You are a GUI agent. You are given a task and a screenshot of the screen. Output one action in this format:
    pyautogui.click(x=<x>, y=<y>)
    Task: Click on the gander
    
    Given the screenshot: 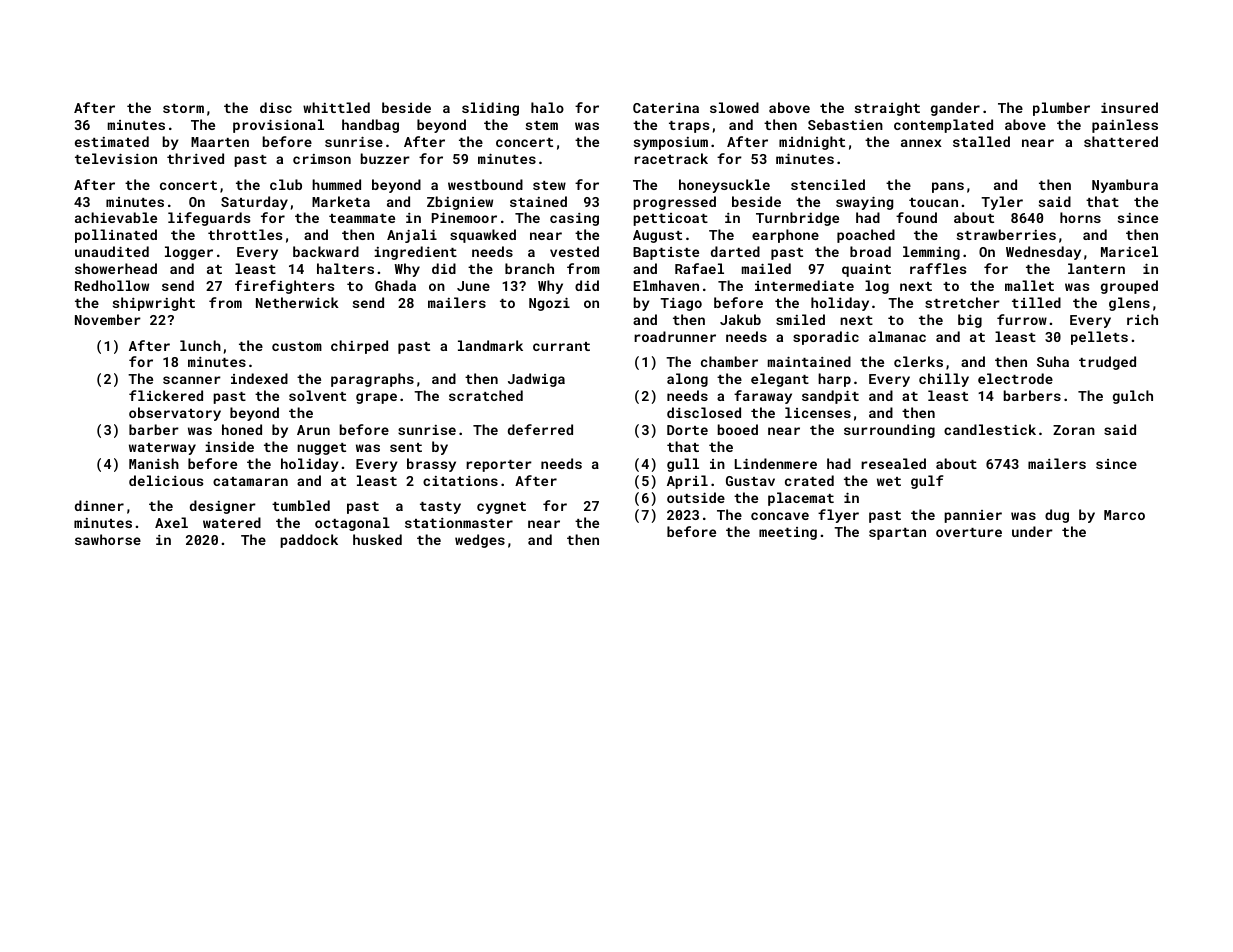 What is the action you would take?
    pyautogui.click(x=955, y=109)
